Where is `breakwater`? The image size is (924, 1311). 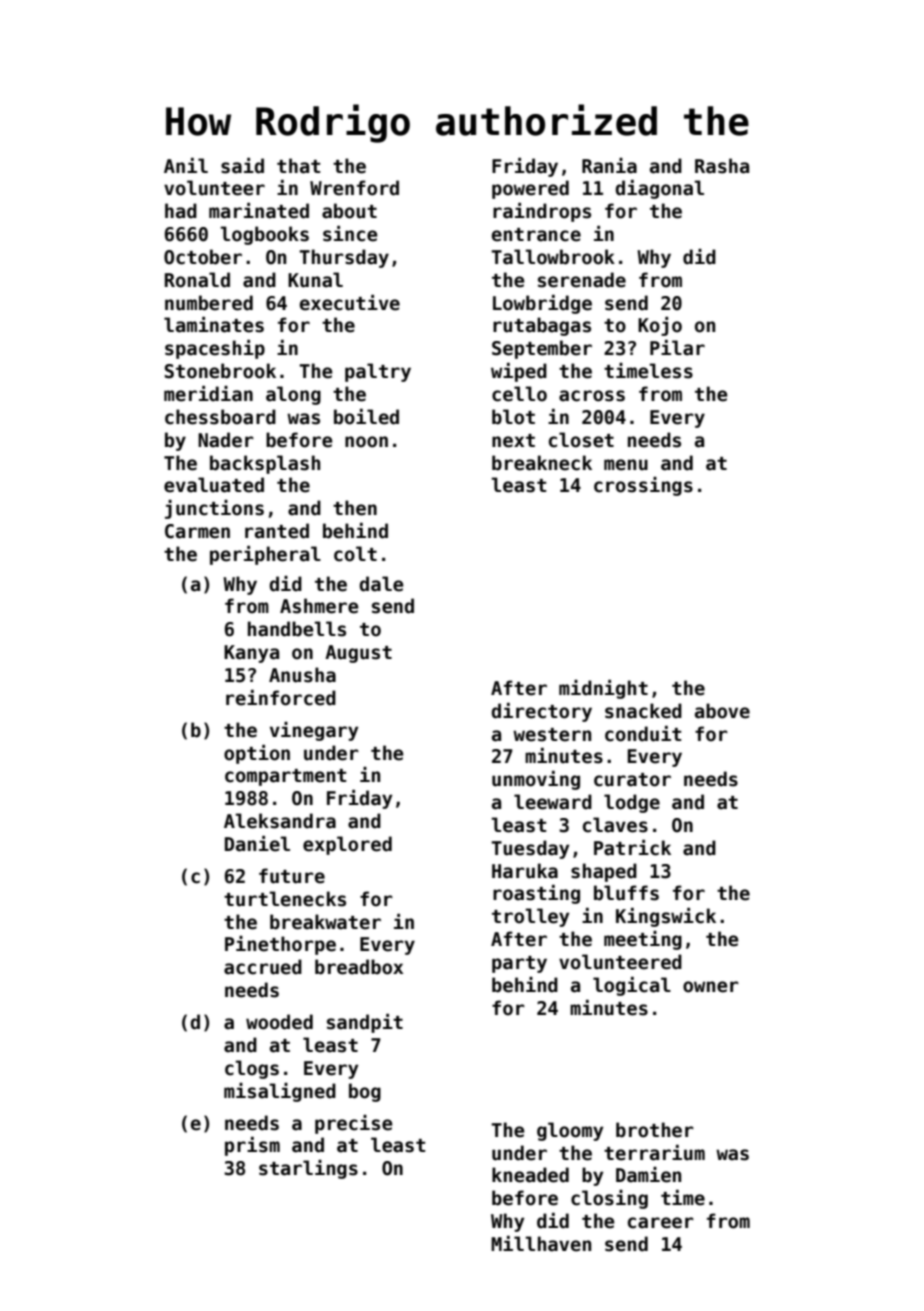
breakwater is located at coordinates (325, 922).
